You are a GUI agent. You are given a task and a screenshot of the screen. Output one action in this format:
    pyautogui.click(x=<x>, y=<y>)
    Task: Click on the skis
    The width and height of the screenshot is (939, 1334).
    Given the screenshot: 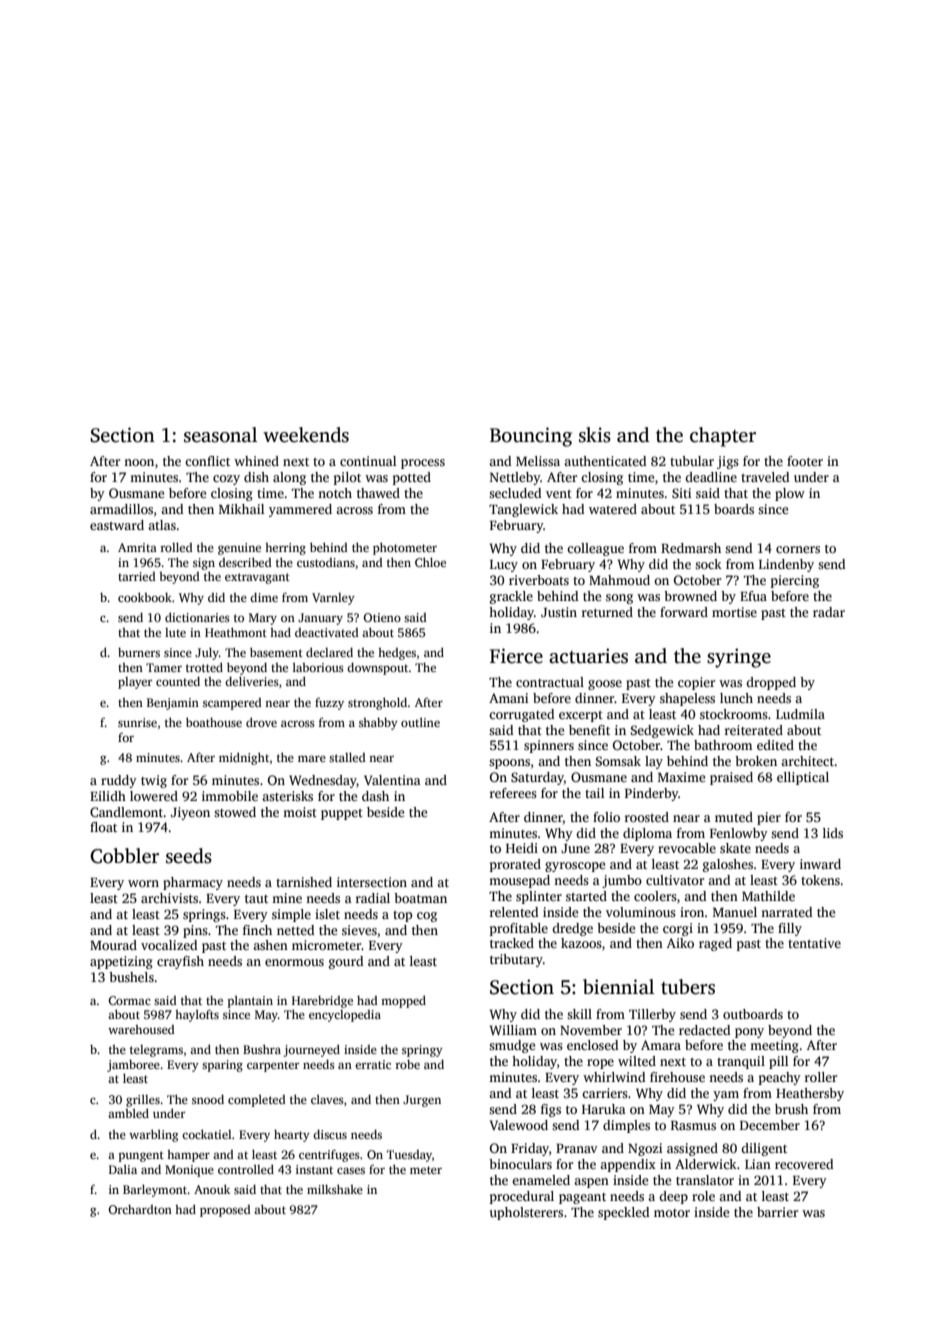 What is the action you would take?
    pyautogui.click(x=595, y=435)
